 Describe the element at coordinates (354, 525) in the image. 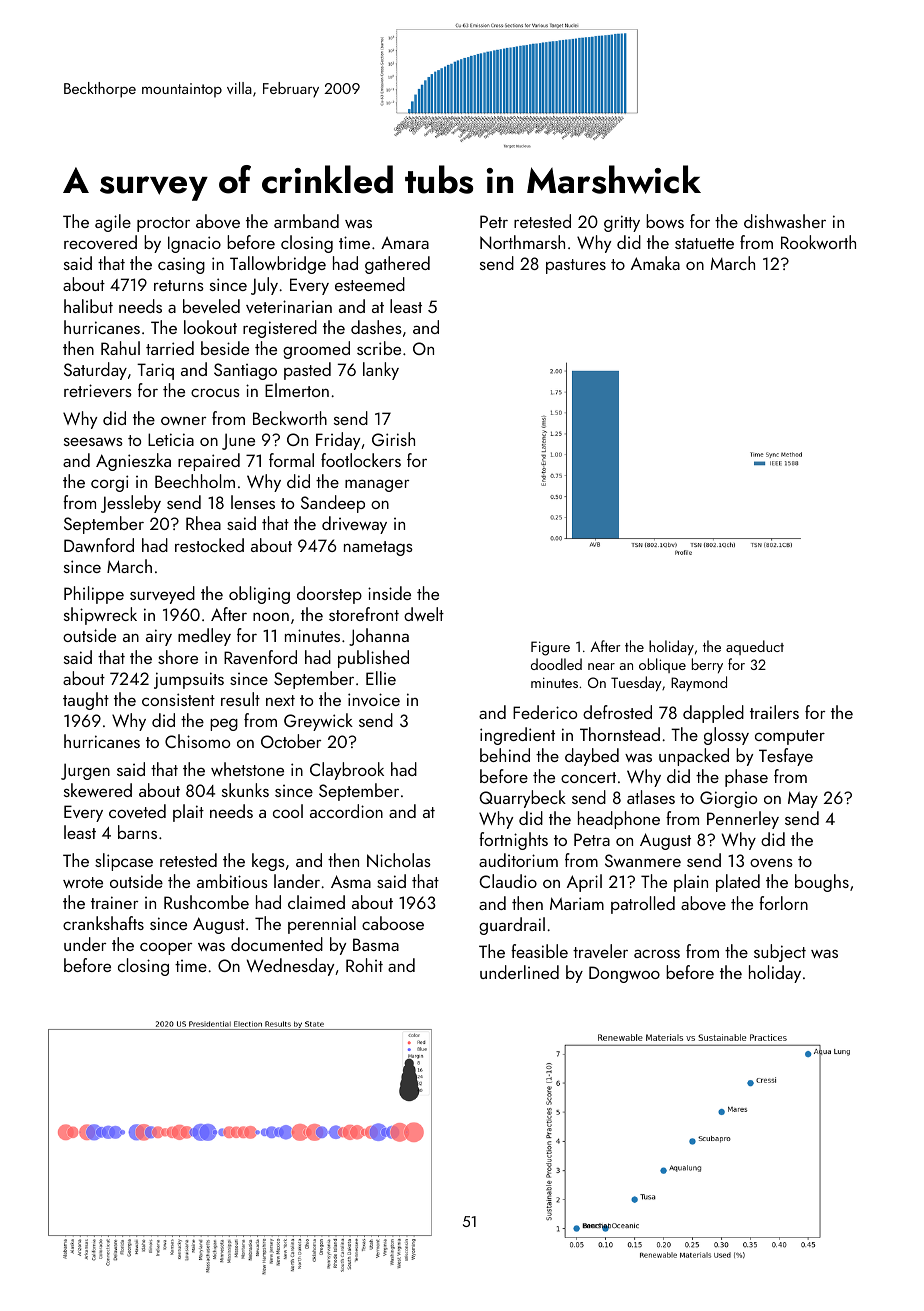

I see `driveway` at that location.
